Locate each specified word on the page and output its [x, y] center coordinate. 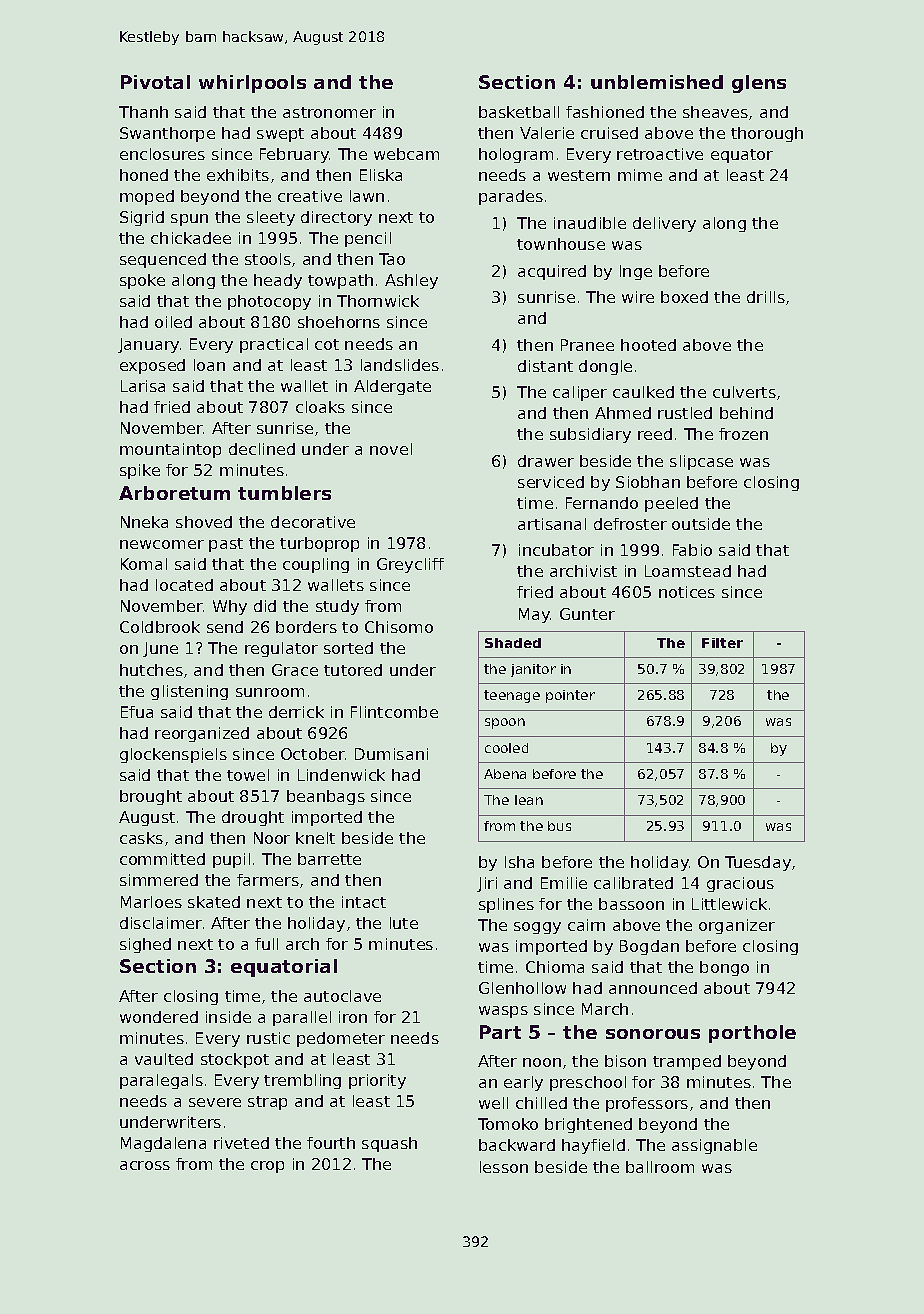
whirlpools [252, 84]
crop [267, 1167]
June [160, 649]
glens [759, 84]
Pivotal [155, 82]
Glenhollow [522, 988]
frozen [743, 434]
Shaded [513, 643]
